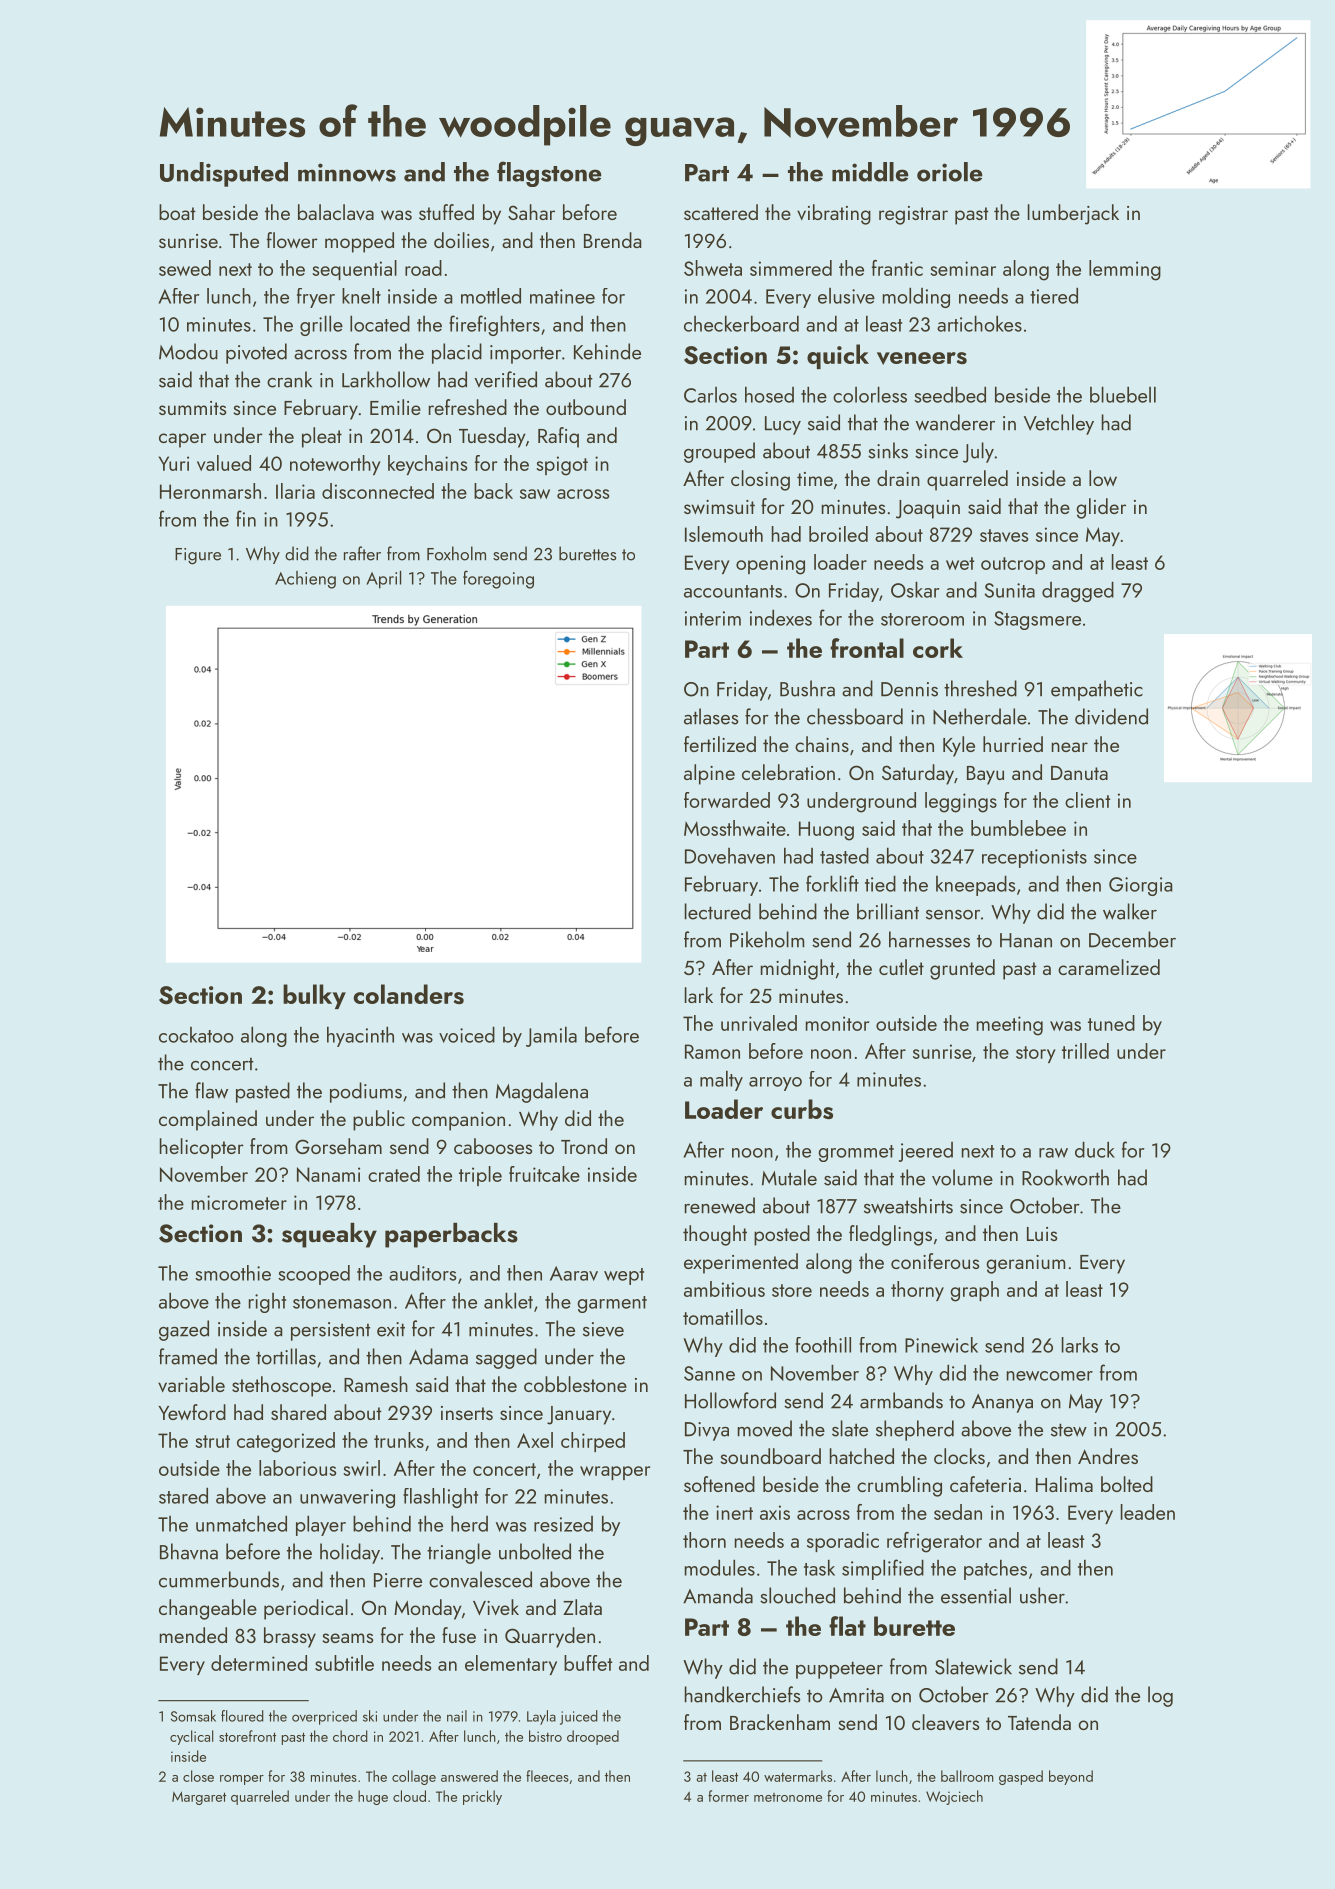  I want to click on huge, so click(373, 1797).
